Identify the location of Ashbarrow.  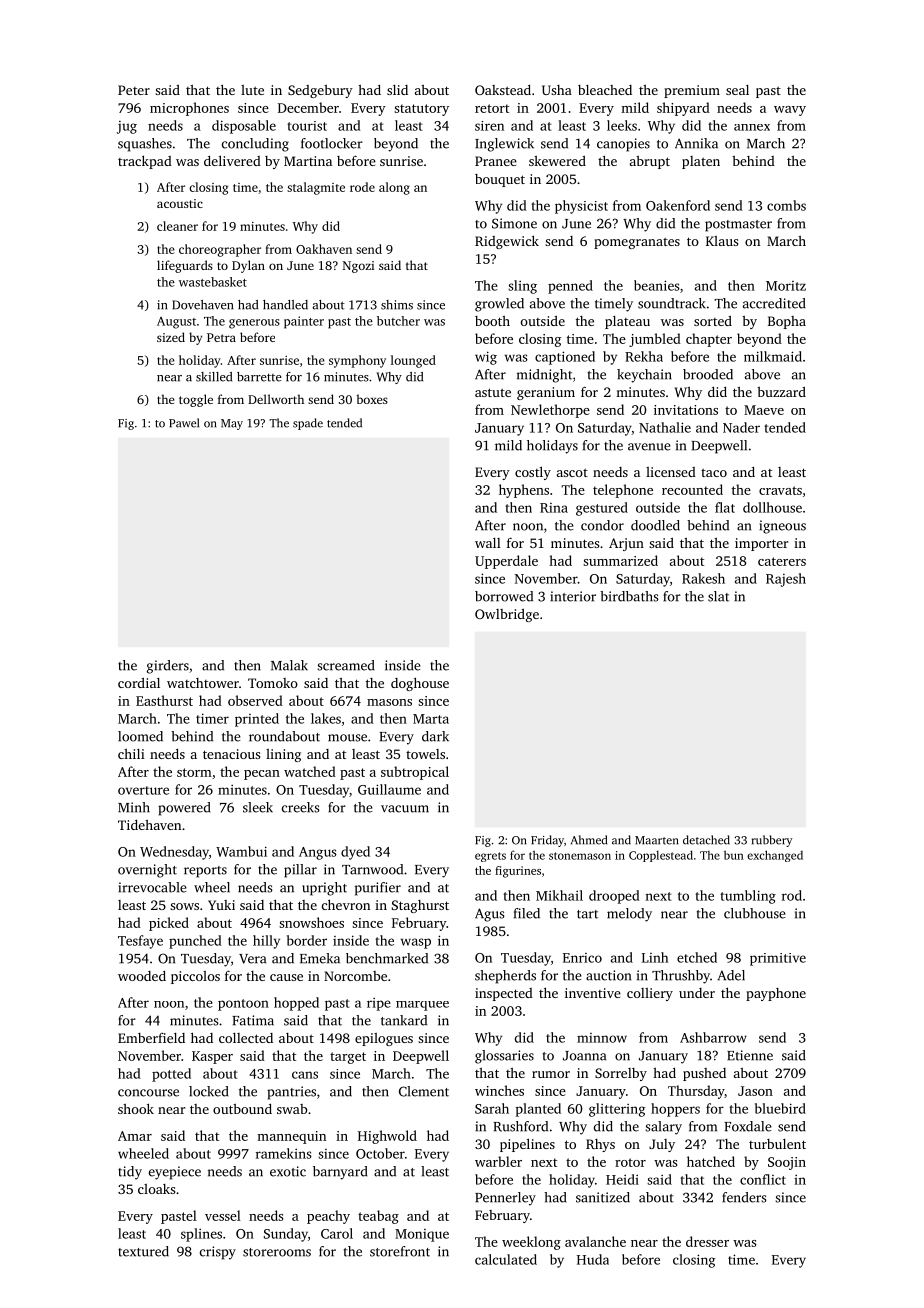
(713, 1037).
